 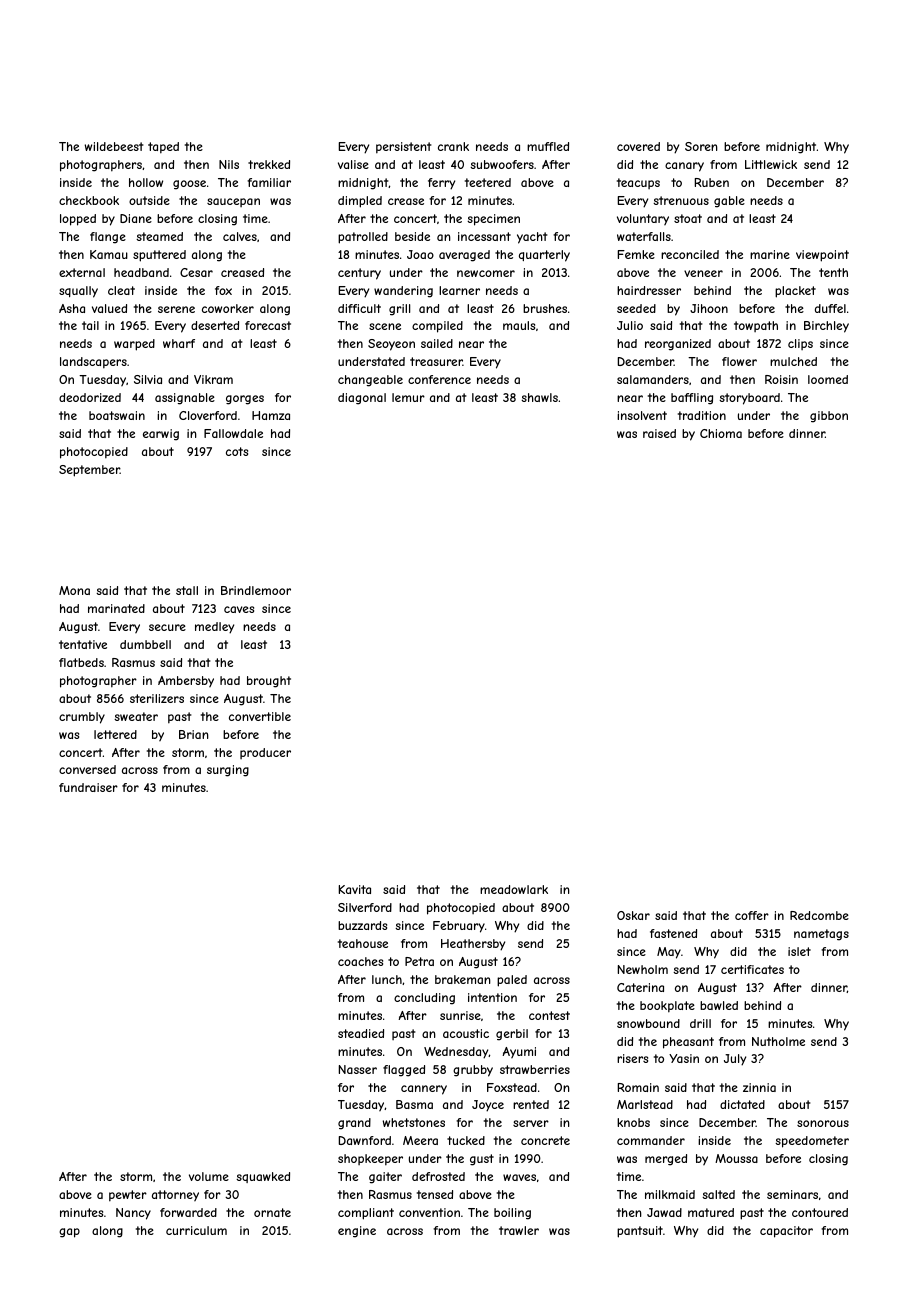 What do you see at coordinates (354, 889) in the image?
I see `Kavita` at bounding box center [354, 889].
